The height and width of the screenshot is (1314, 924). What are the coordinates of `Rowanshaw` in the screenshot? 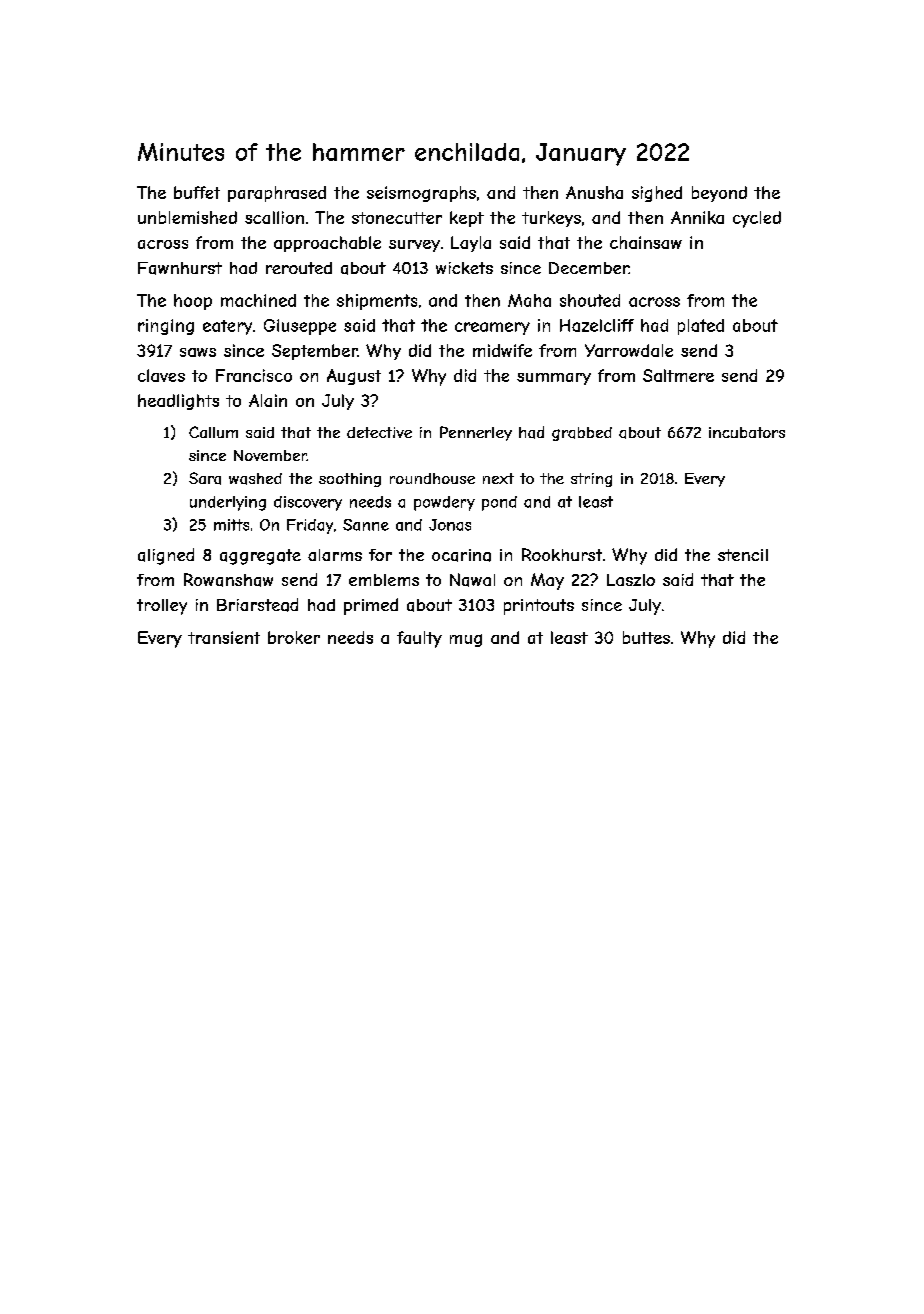 It's located at (228, 580).
